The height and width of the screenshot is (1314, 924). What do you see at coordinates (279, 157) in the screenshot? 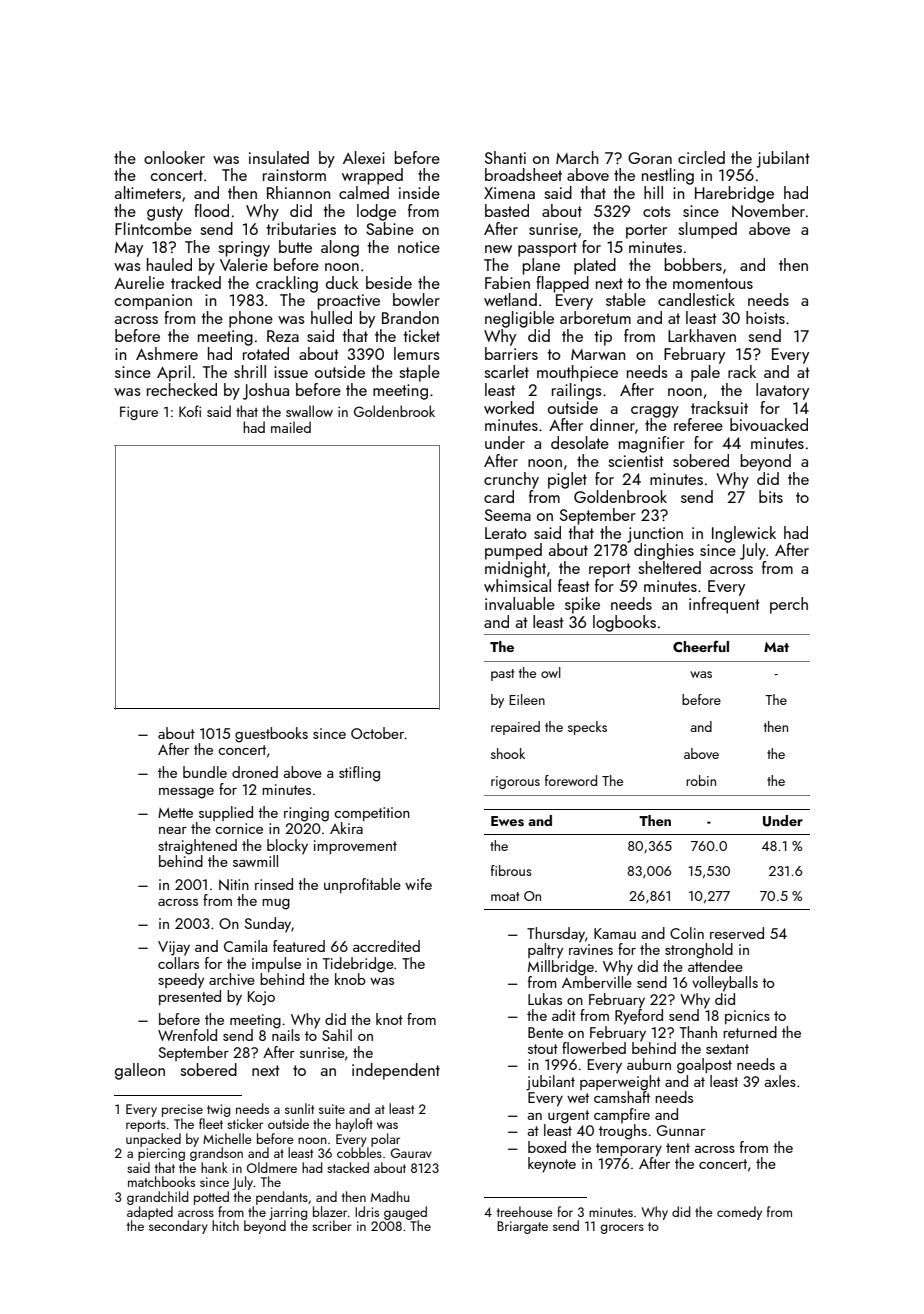
I see `insulated` at bounding box center [279, 157].
